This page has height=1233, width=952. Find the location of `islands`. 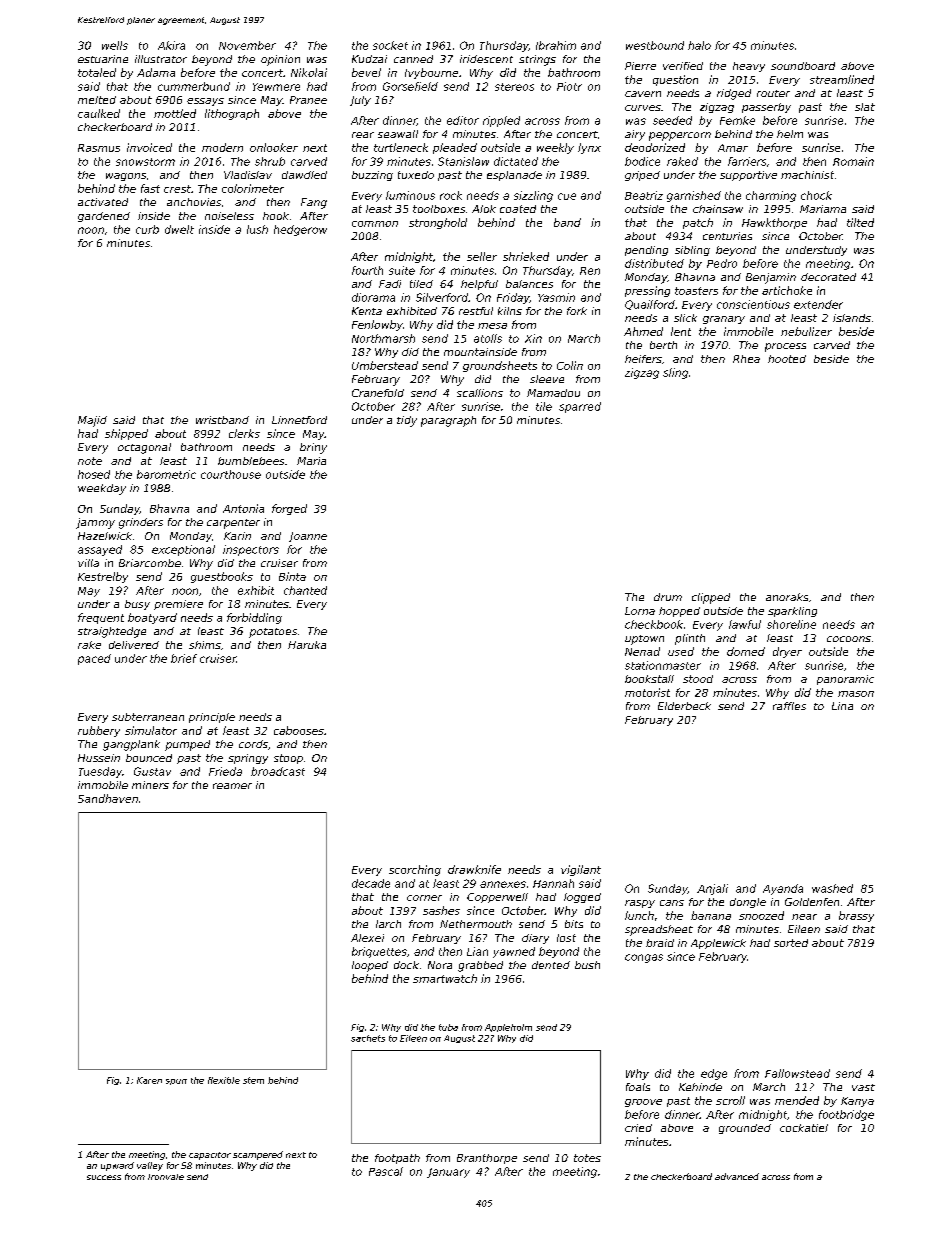

islands is located at coordinates (852, 318).
